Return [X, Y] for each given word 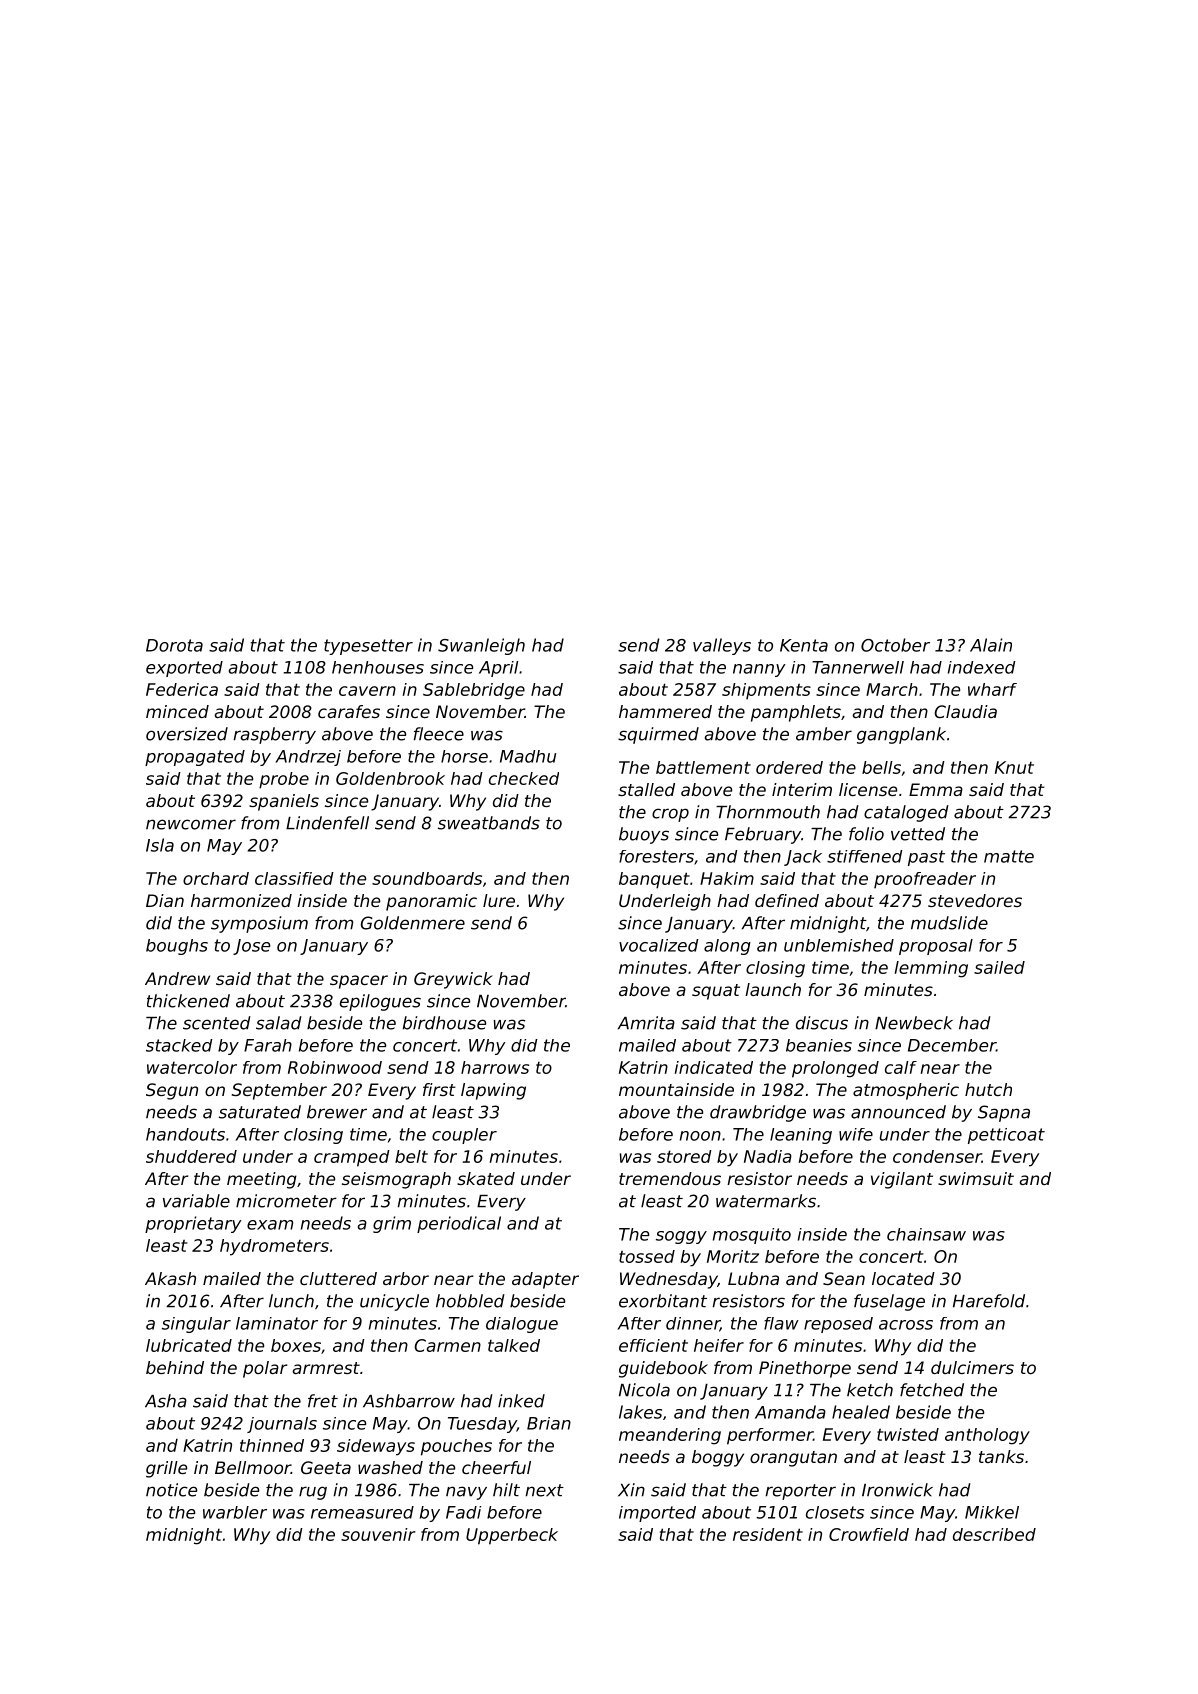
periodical [459, 1224]
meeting [262, 1180]
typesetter [368, 647]
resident [768, 1534]
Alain [991, 645]
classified [294, 878]
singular [196, 1325]
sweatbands [489, 823]
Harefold [989, 1301]
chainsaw [926, 1234]
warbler [235, 1512]
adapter [545, 1280]
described [994, 1534]
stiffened [864, 856]
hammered [665, 711]
